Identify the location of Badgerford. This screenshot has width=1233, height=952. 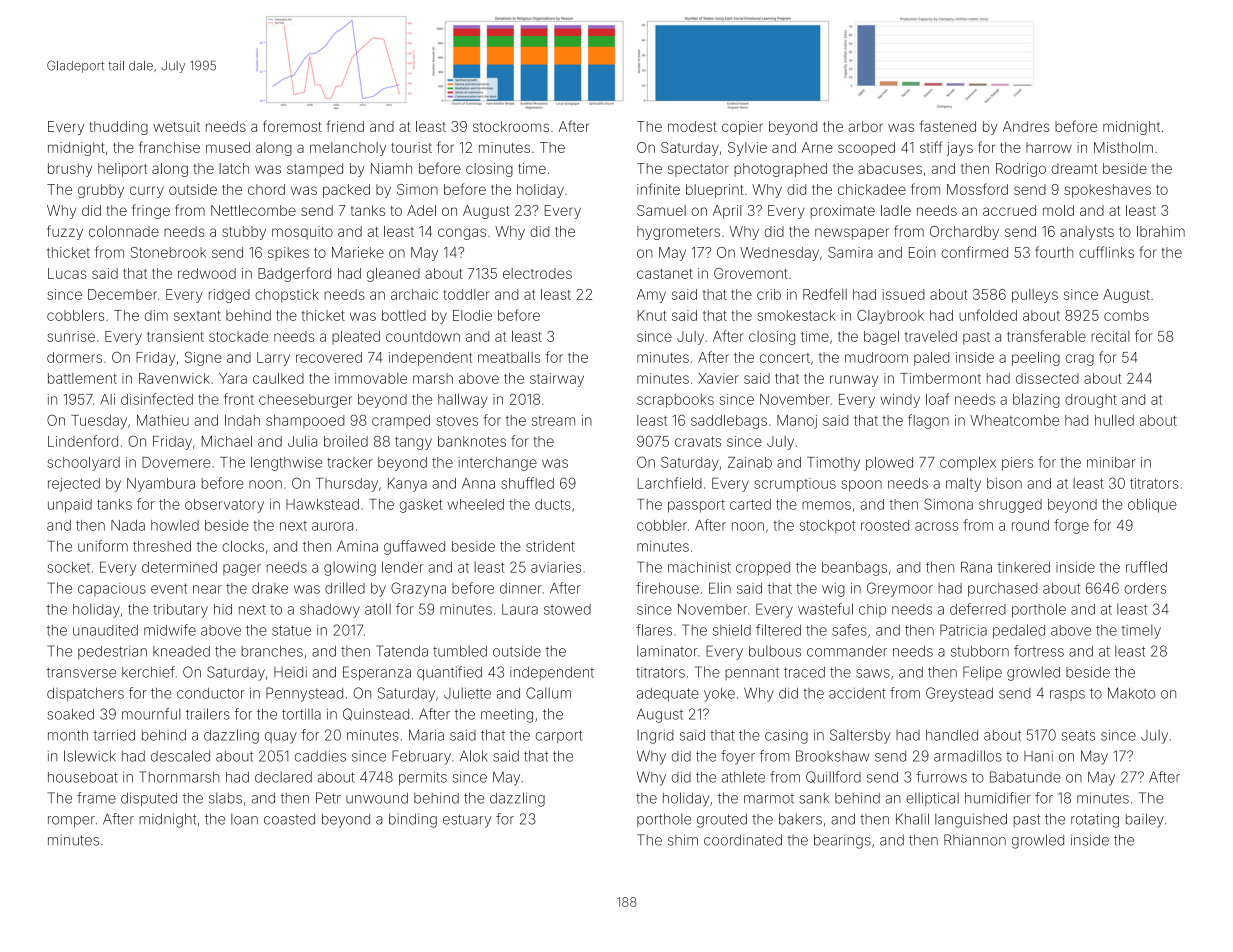
(294, 274).
